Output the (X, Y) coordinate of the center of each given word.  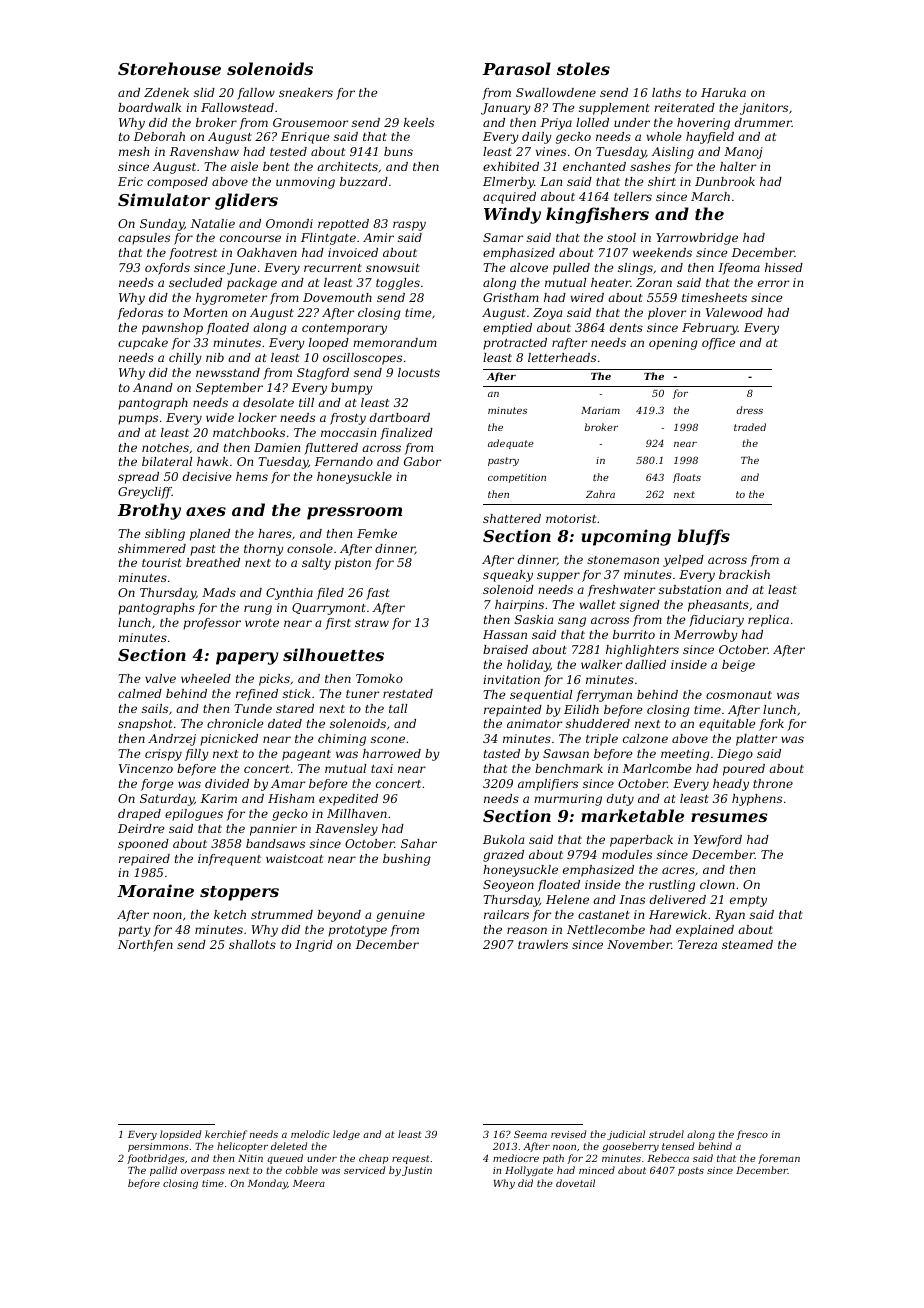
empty (748, 901)
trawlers (543, 944)
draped (139, 815)
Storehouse (169, 68)
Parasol (516, 68)
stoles (583, 68)
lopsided (180, 1135)
